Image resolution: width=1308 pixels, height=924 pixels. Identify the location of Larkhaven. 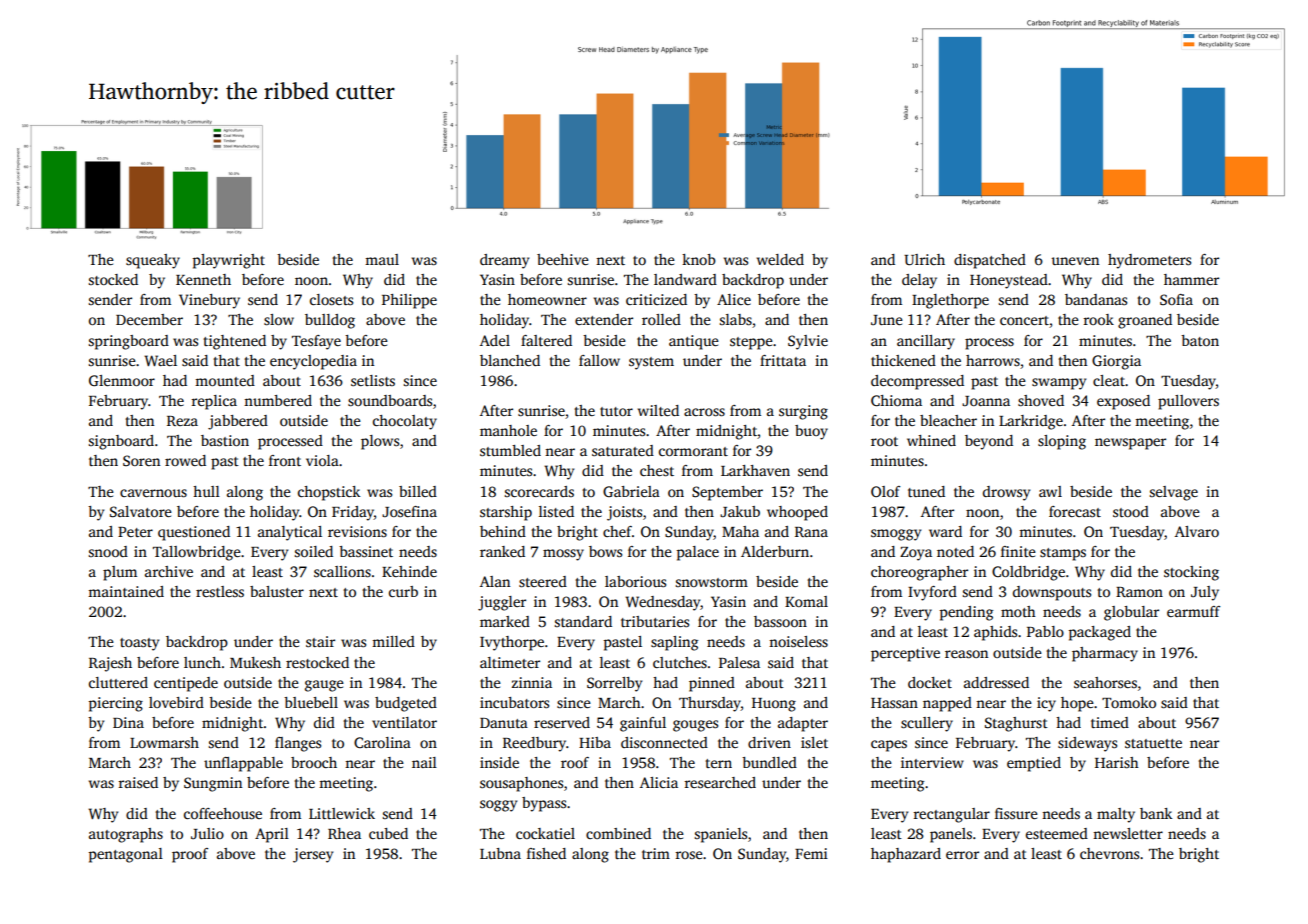
(755, 470).
